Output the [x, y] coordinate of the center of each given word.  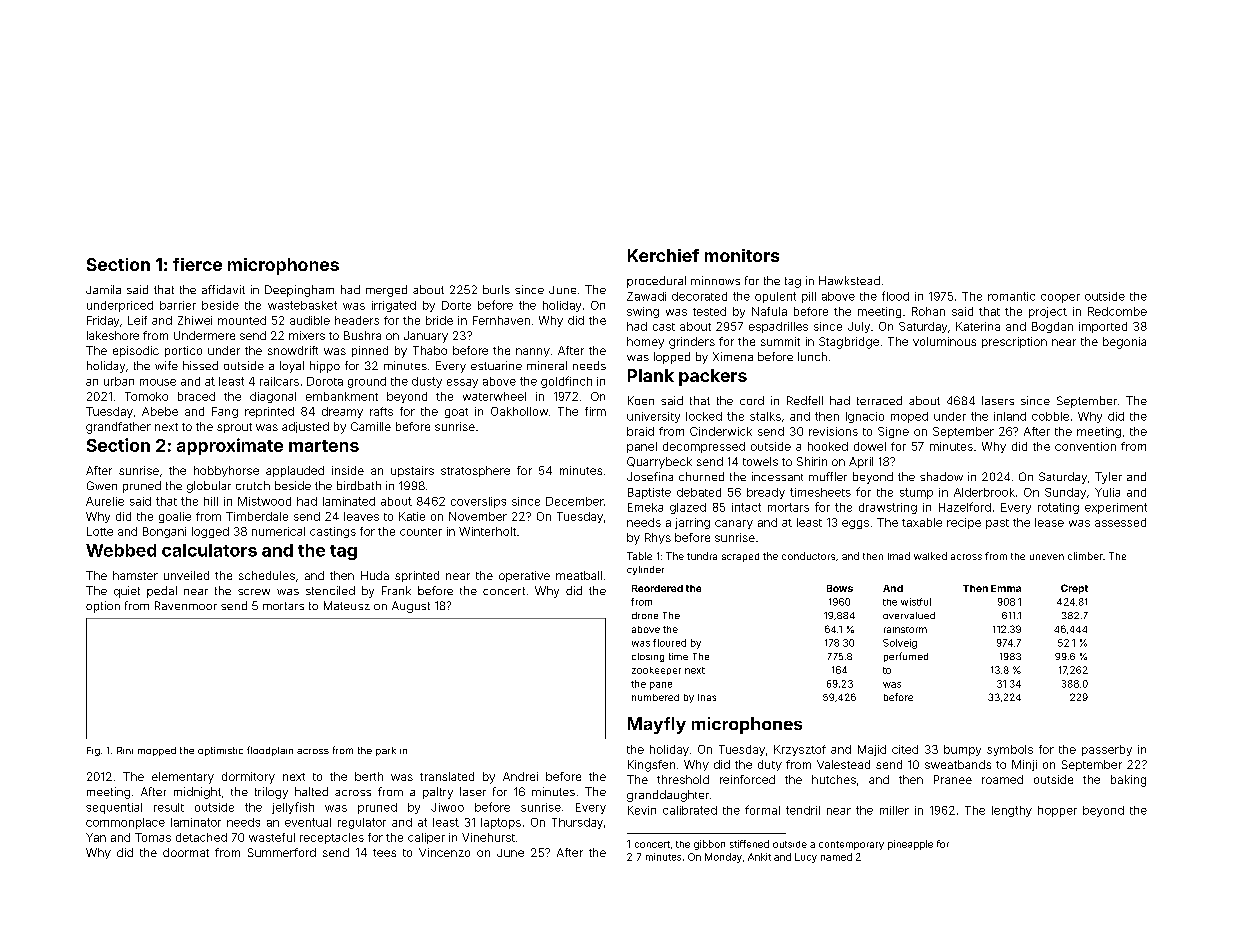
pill [809, 297]
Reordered [657, 588]
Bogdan [1052, 327]
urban [119, 381]
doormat [186, 852]
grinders [692, 343]
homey [645, 343]
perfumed [906, 657]
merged [386, 291]
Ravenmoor [186, 605]
